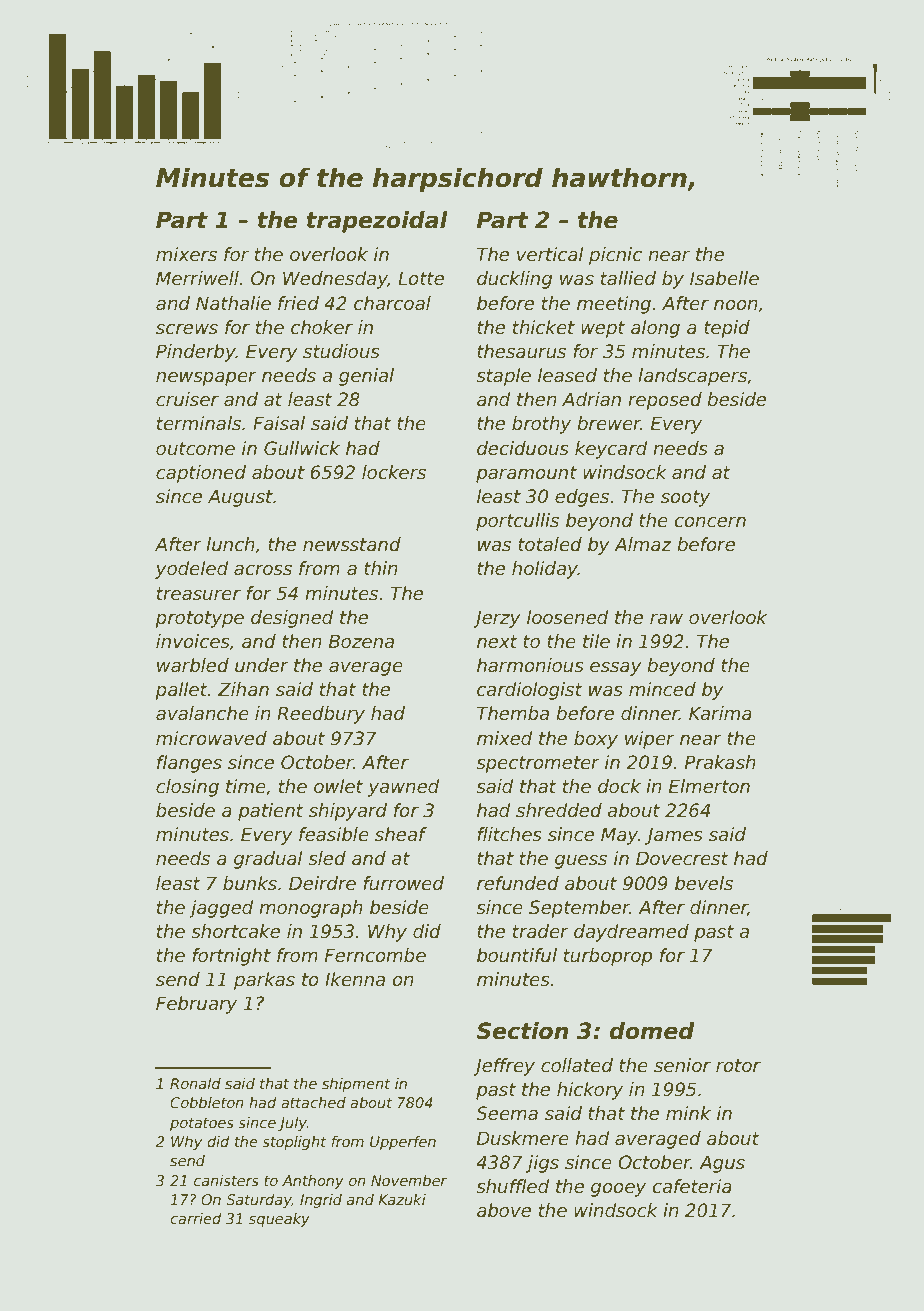 This screenshot has width=924, height=1311. What do you see at coordinates (356, 1085) in the screenshot?
I see `shipment` at bounding box center [356, 1085].
